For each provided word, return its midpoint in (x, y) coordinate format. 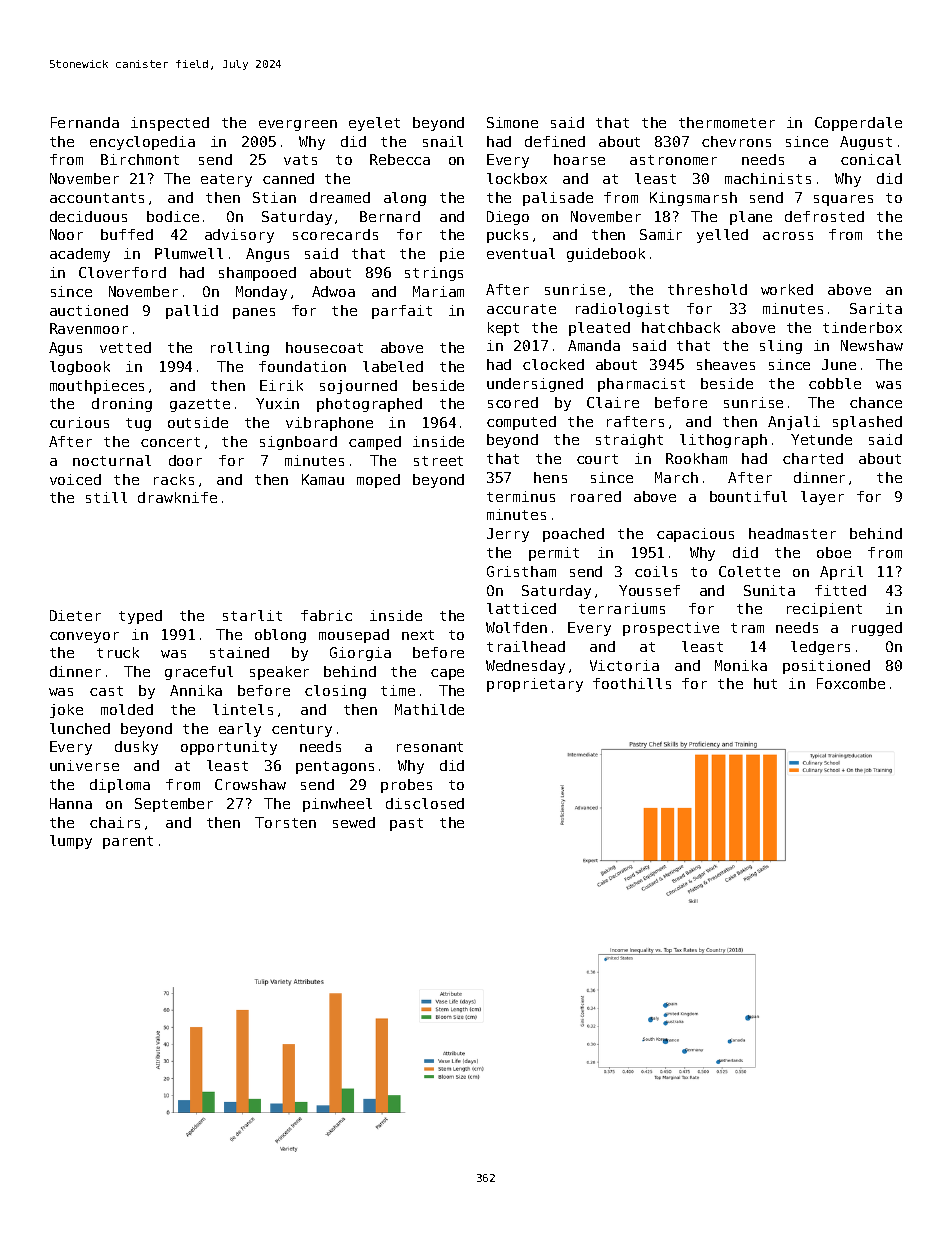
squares (843, 200)
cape (447, 674)
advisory (239, 236)
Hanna (71, 803)
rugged (877, 629)
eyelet (374, 124)
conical (871, 159)
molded (127, 709)
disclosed (425, 803)
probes (406, 786)
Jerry (508, 535)
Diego (508, 218)
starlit (252, 615)
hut (765, 683)
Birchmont (140, 159)
